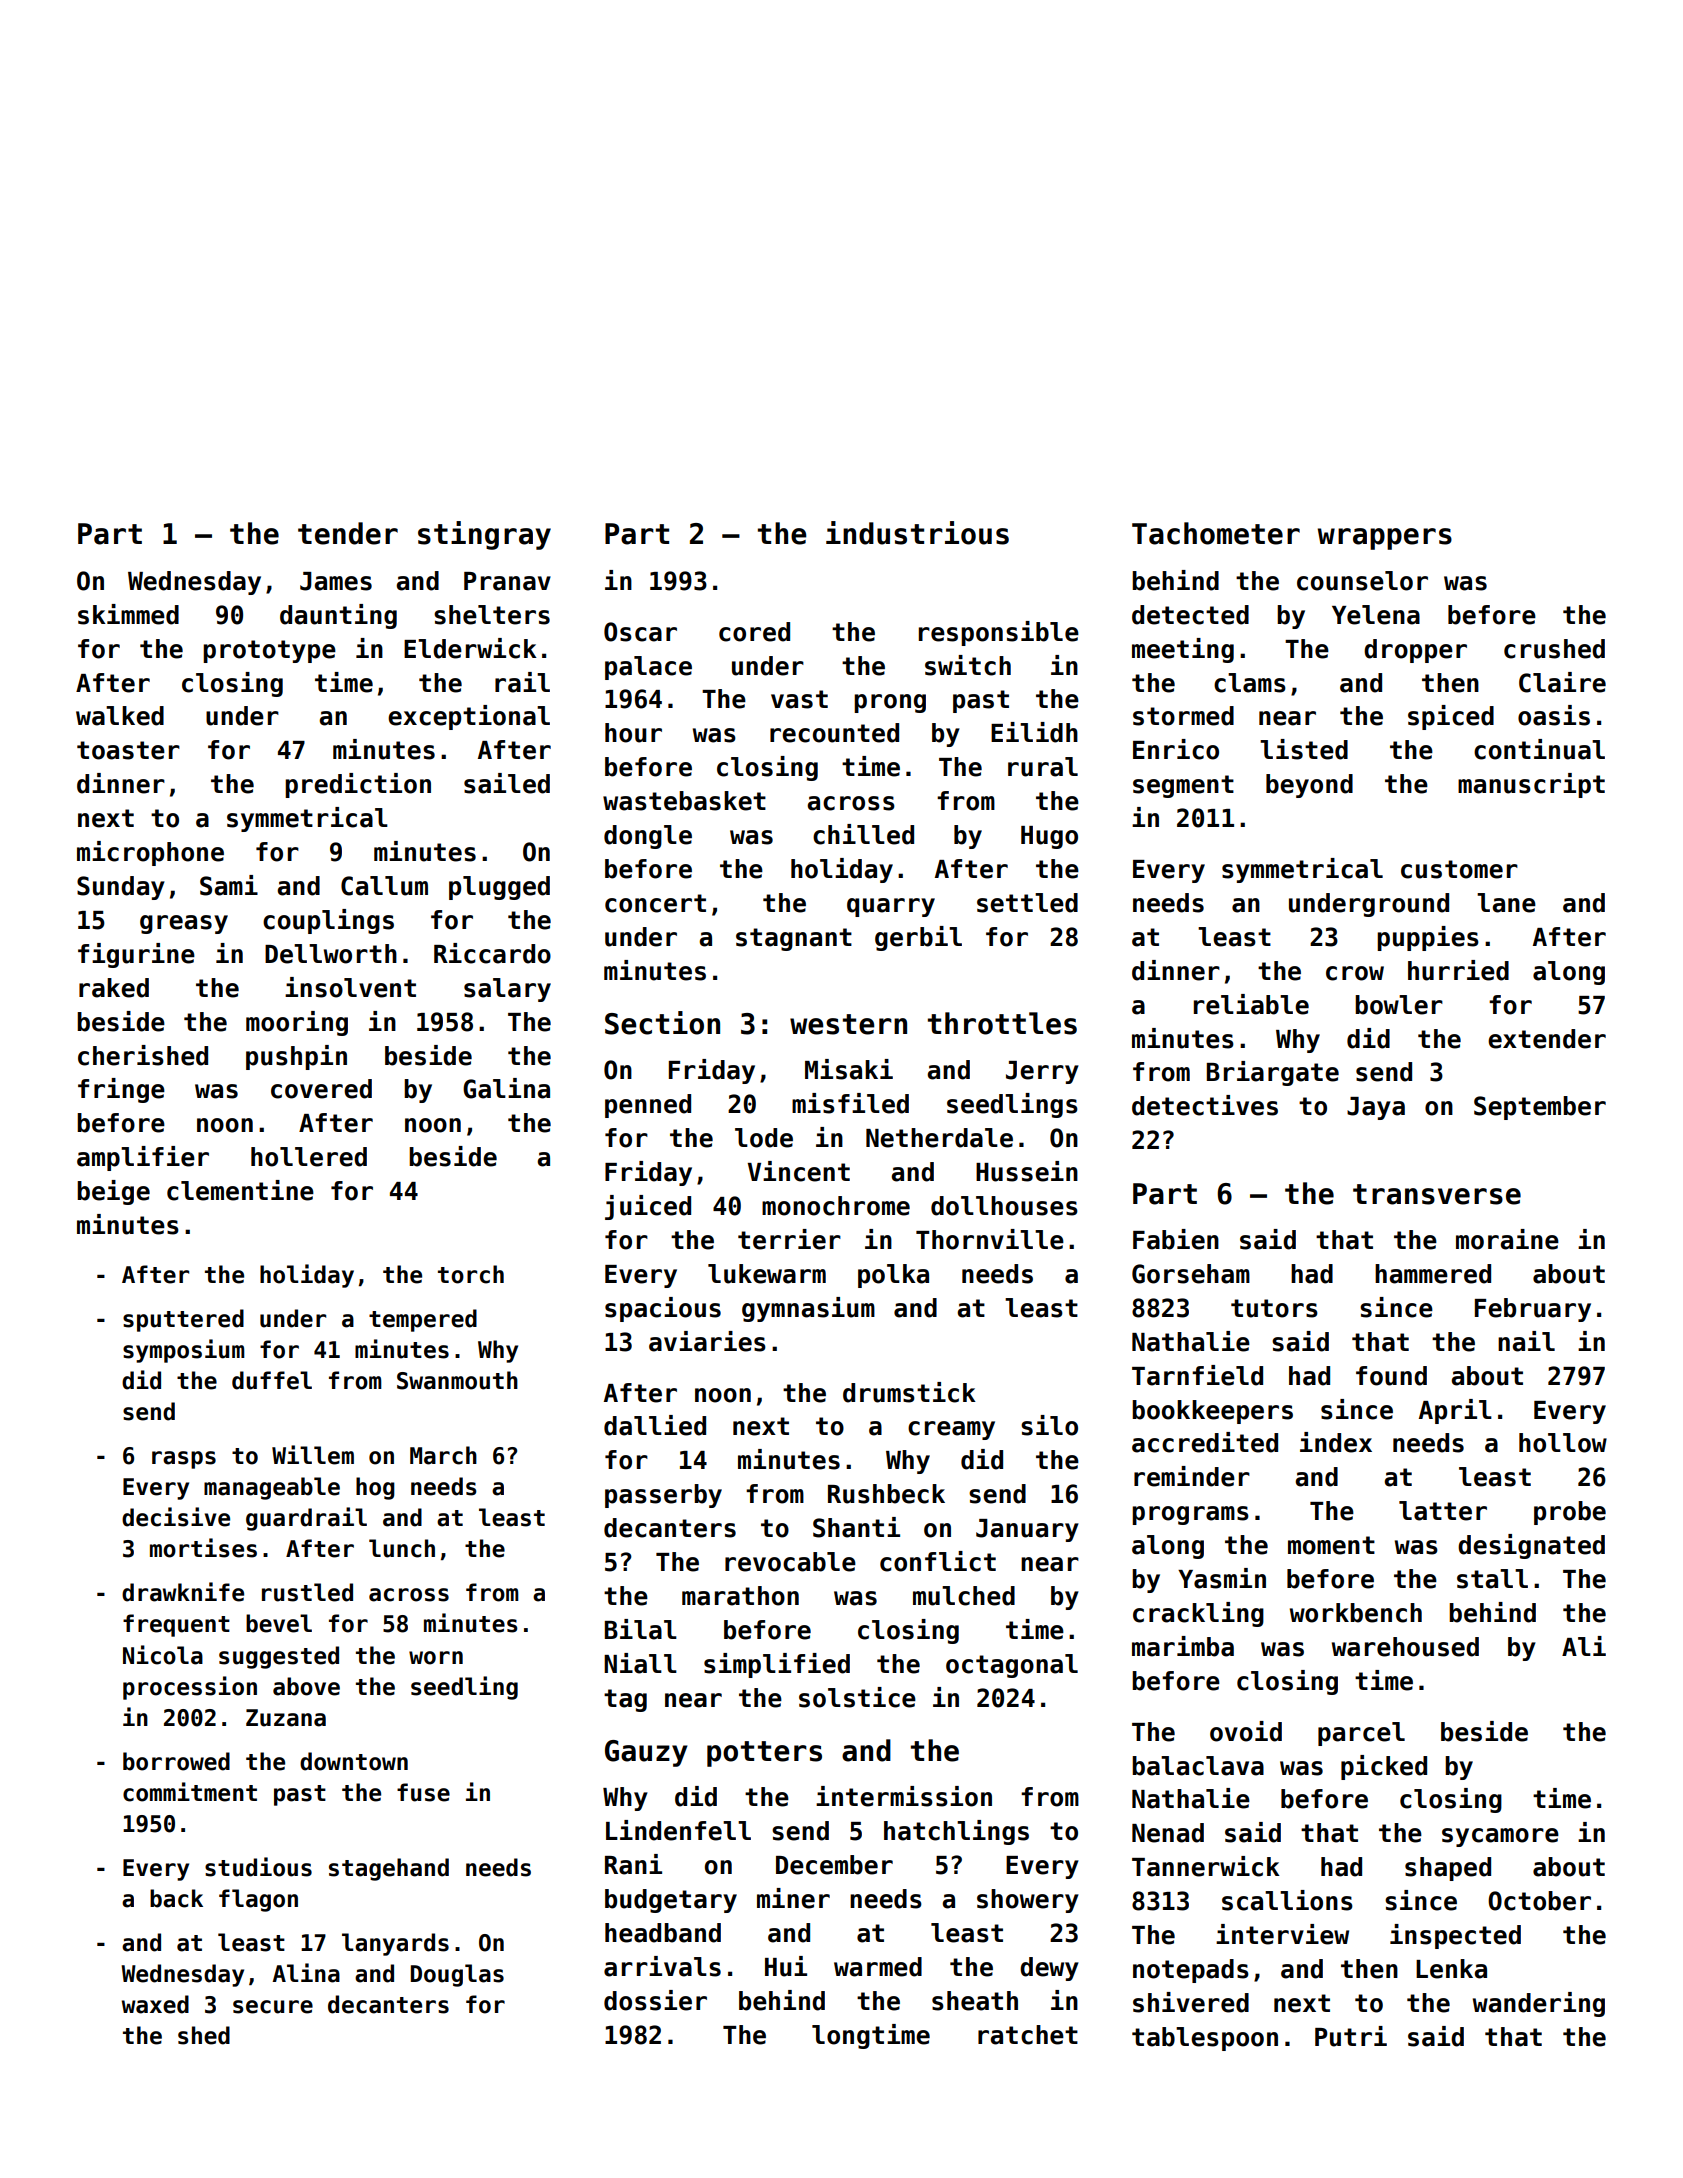 The width and height of the screenshot is (1683, 2178). What do you see at coordinates (128, 750) in the screenshot?
I see `toaster` at bounding box center [128, 750].
